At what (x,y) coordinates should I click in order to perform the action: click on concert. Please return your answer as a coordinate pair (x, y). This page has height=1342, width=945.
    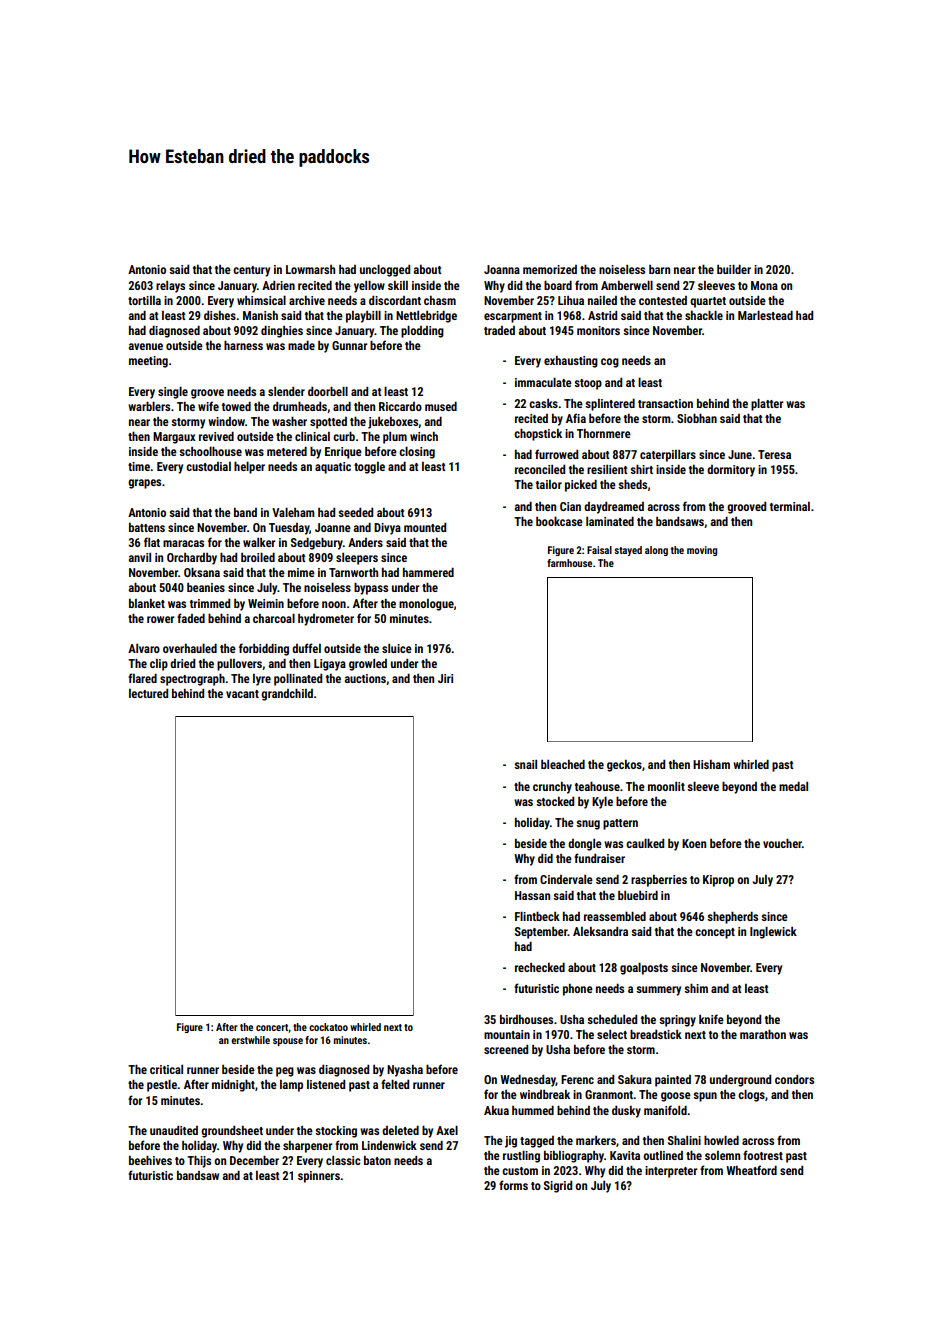
    Looking at the image, I should click on (272, 1027).
